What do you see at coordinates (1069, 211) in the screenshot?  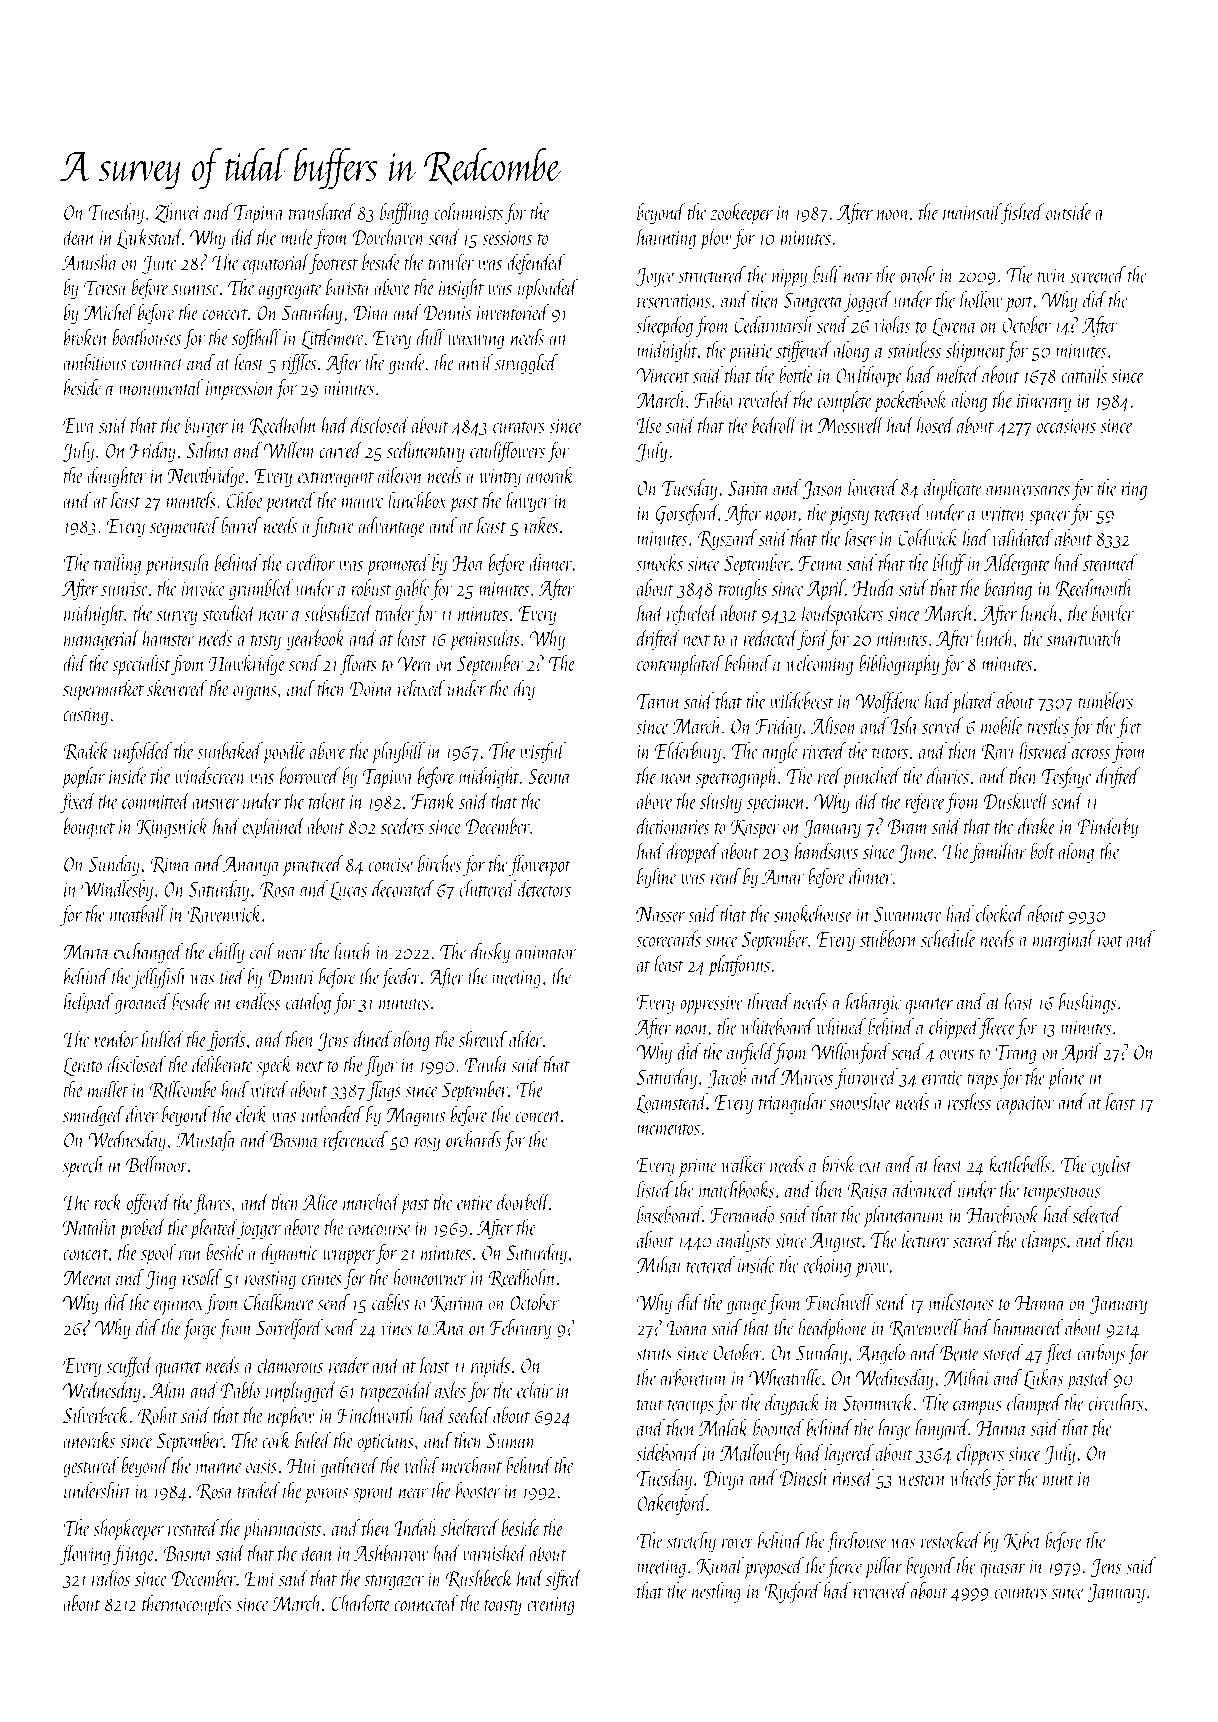 I see `outside` at bounding box center [1069, 211].
